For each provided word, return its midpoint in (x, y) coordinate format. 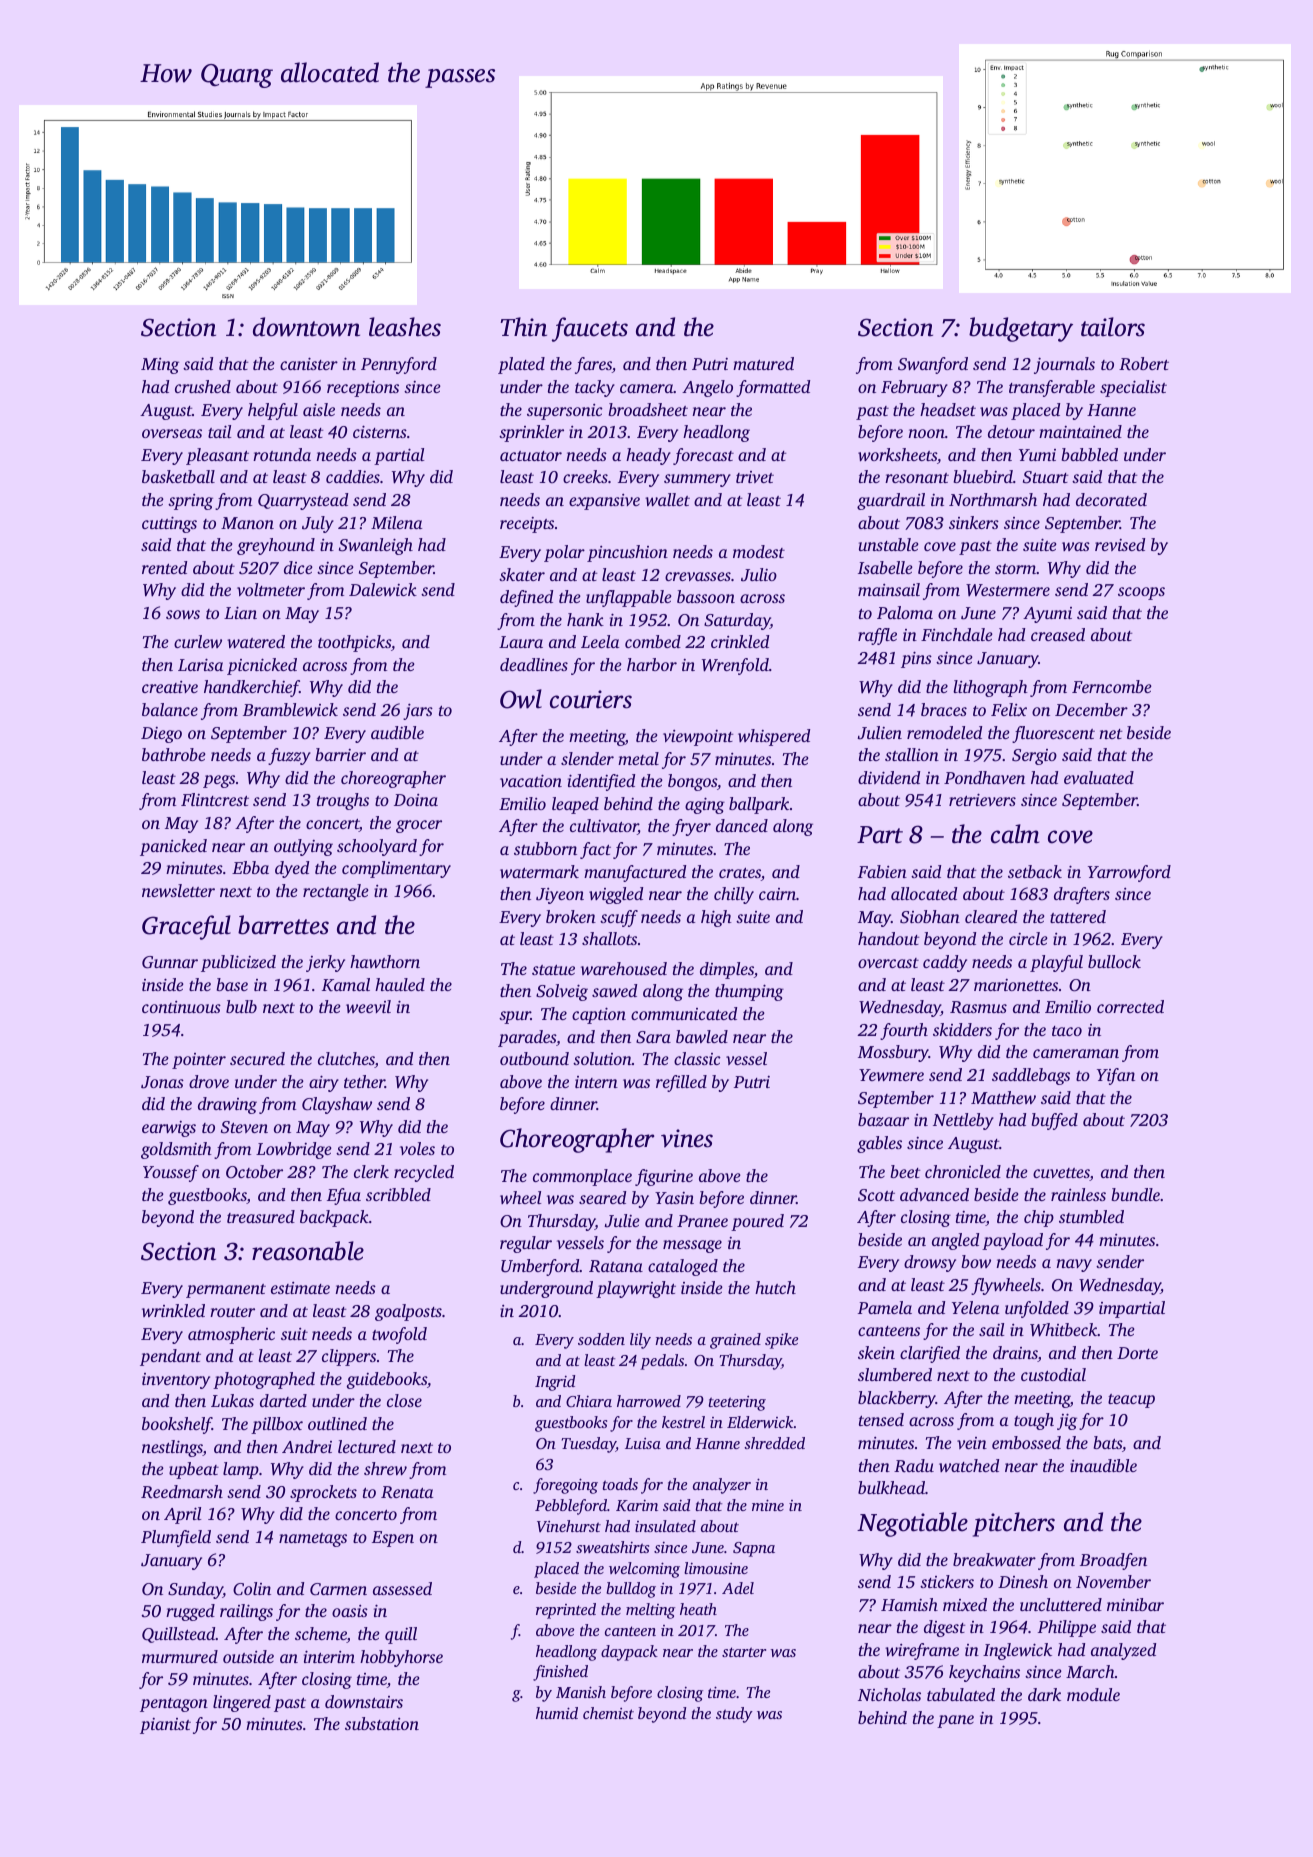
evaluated (1099, 777)
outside (248, 1656)
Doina (416, 800)
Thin (524, 327)
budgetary (1021, 329)
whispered (774, 737)
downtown (306, 327)
